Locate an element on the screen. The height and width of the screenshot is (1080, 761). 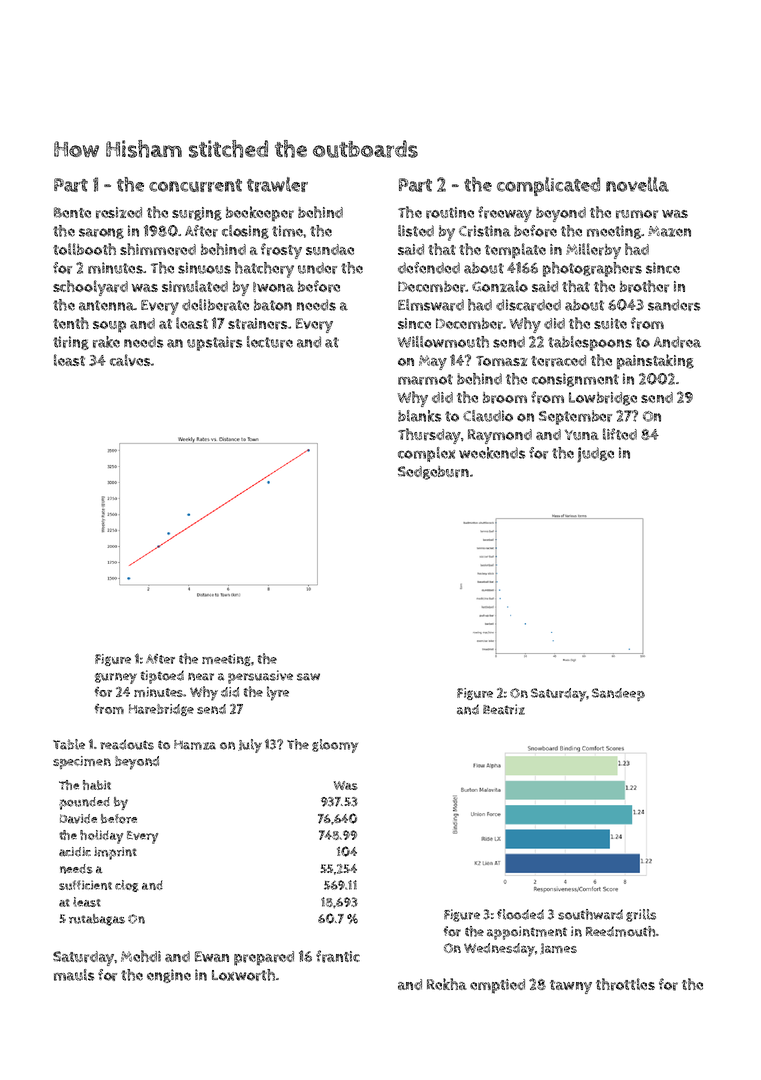
Sandeep is located at coordinates (618, 694).
